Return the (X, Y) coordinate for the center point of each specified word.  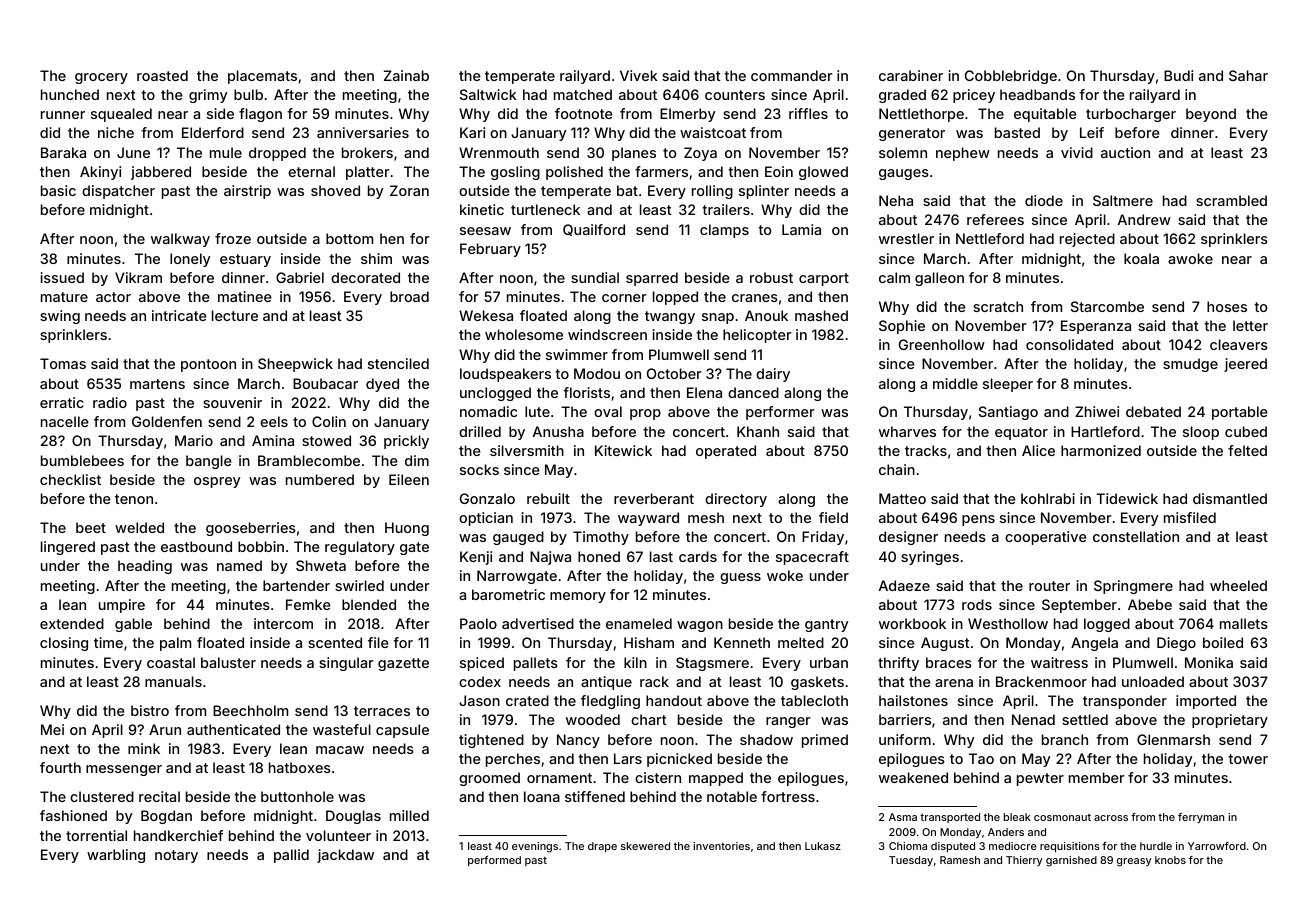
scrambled (1231, 200)
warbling (116, 856)
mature (64, 297)
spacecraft (812, 558)
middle (955, 383)
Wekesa (486, 315)
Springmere (1133, 587)
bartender (296, 585)
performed (494, 861)
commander (792, 75)
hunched (70, 94)
